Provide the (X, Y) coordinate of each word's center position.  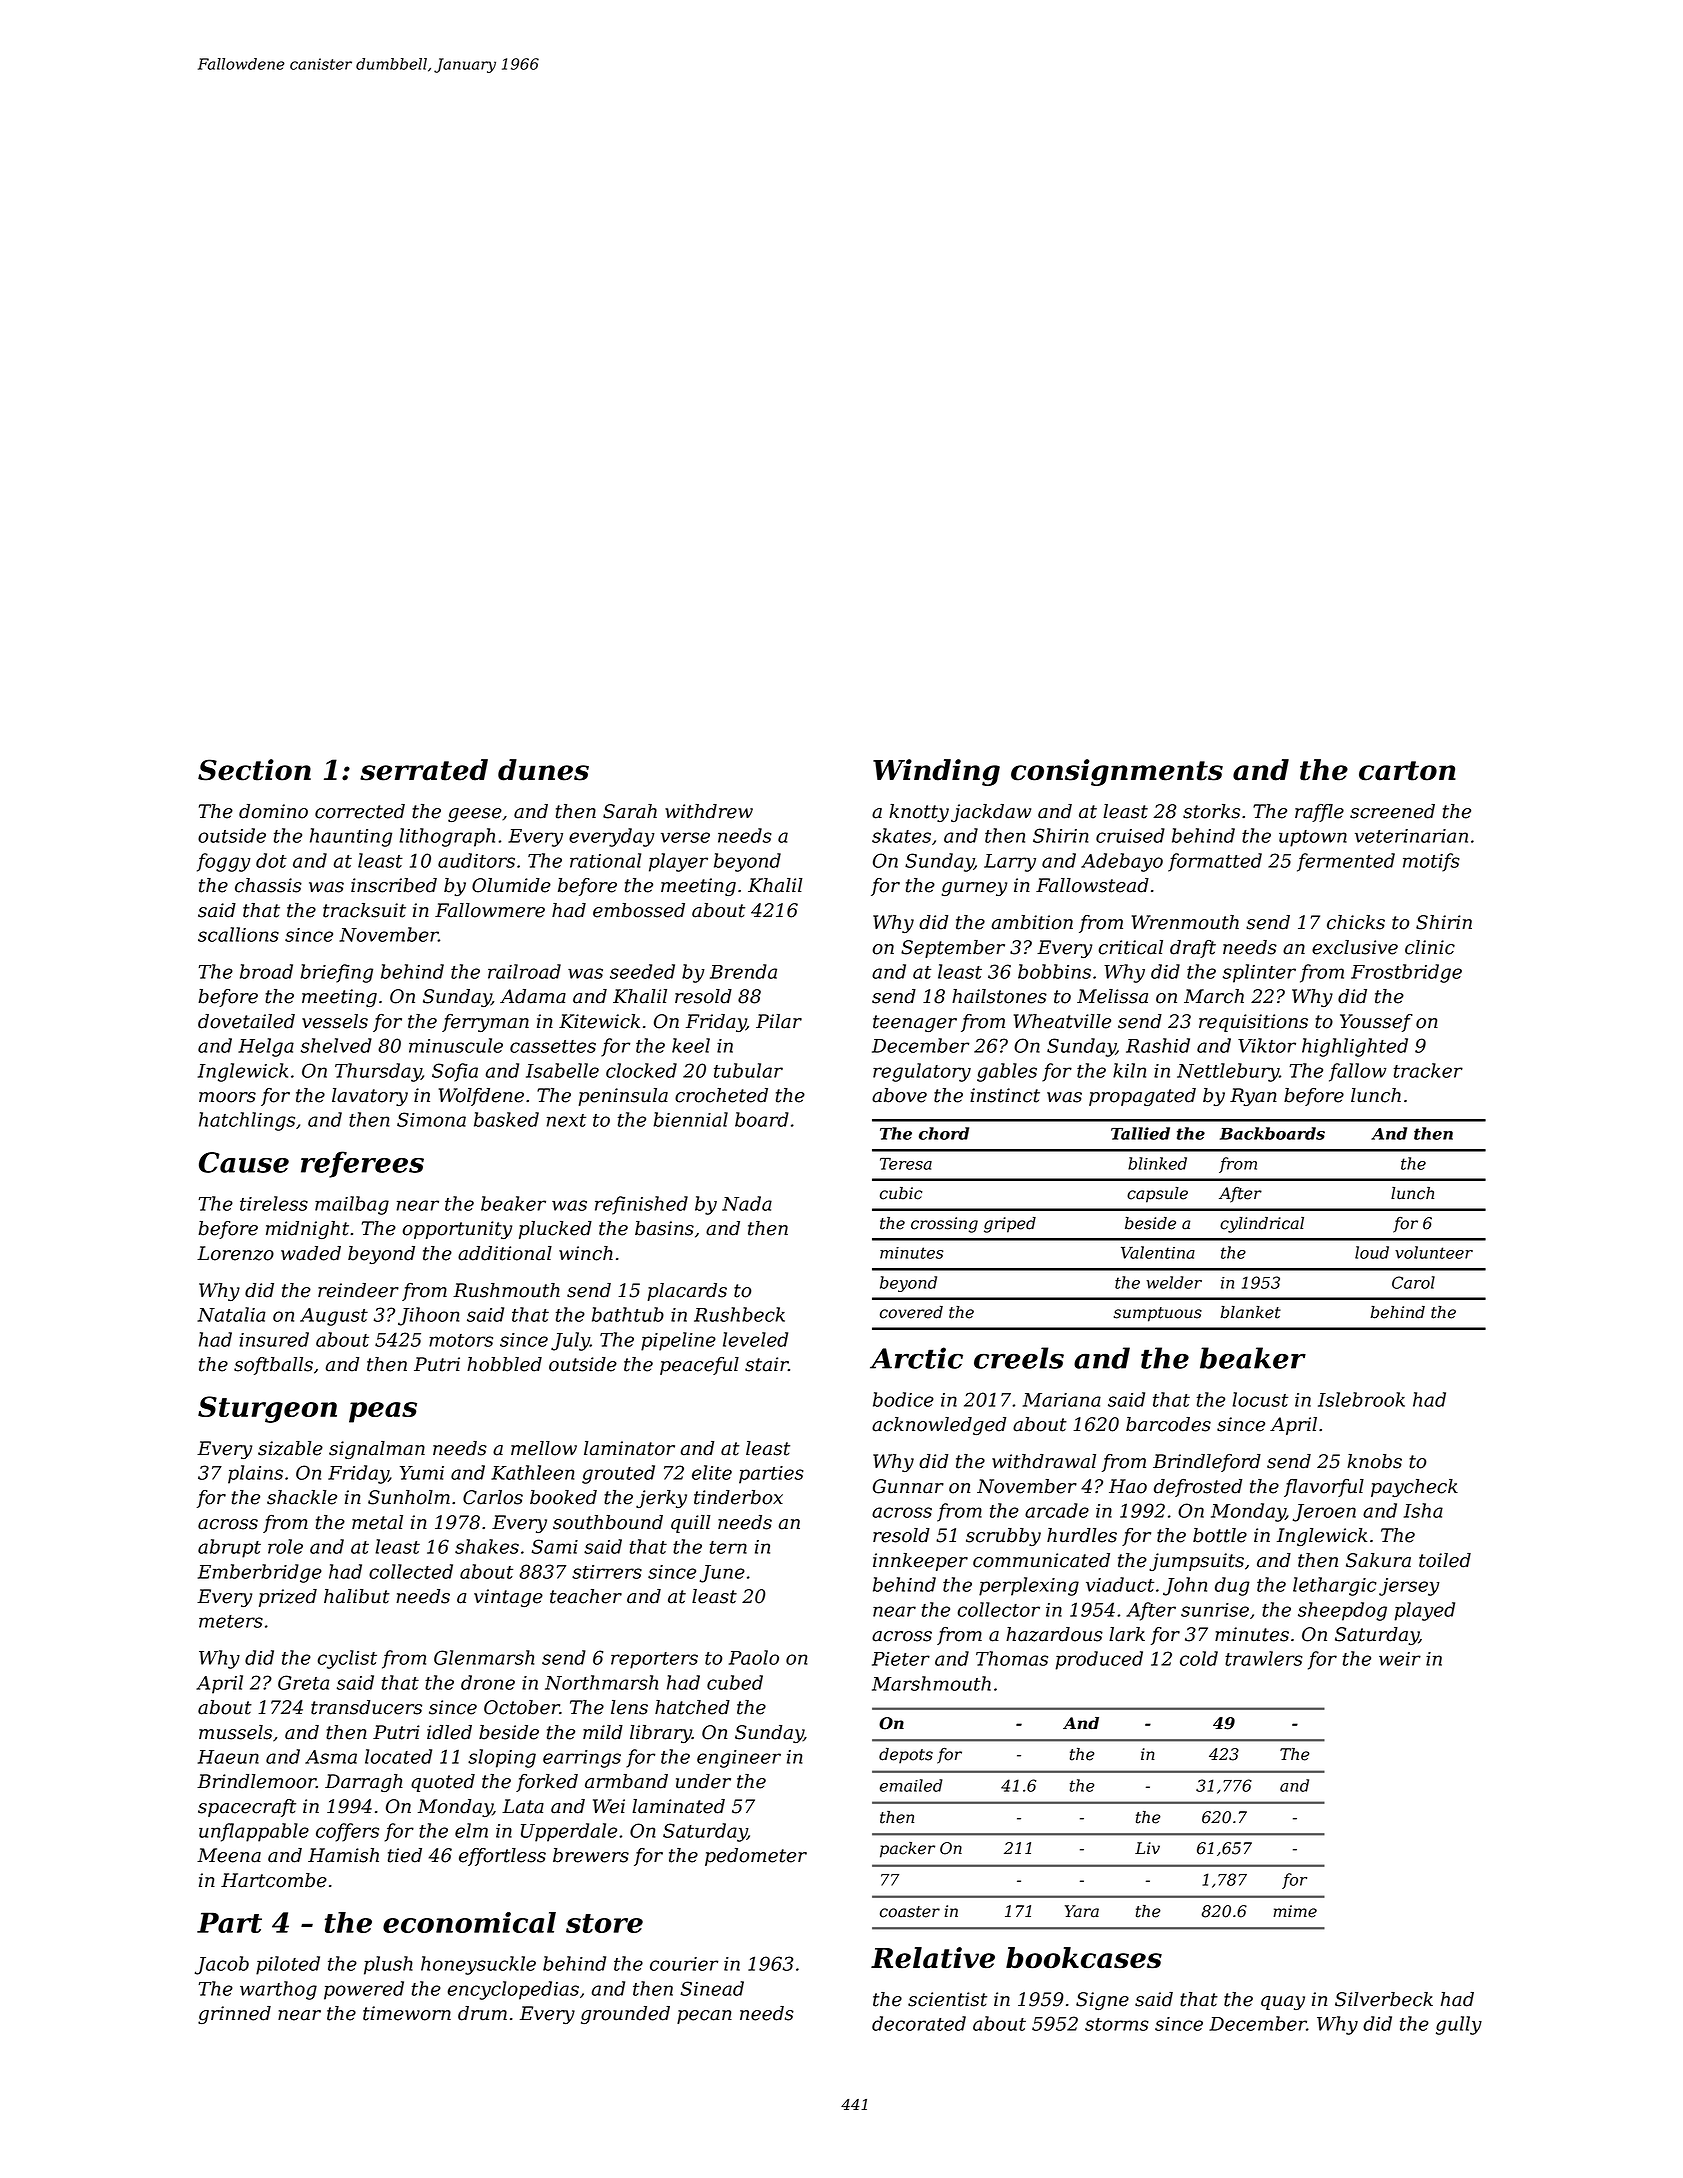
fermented (1346, 862)
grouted (618, 1474)
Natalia (231, 1314)
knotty (919, 813)
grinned (234, 2015)
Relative (933, 1958)
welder (1174, 1282)
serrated (424, 770)
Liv (1147, 1848)
